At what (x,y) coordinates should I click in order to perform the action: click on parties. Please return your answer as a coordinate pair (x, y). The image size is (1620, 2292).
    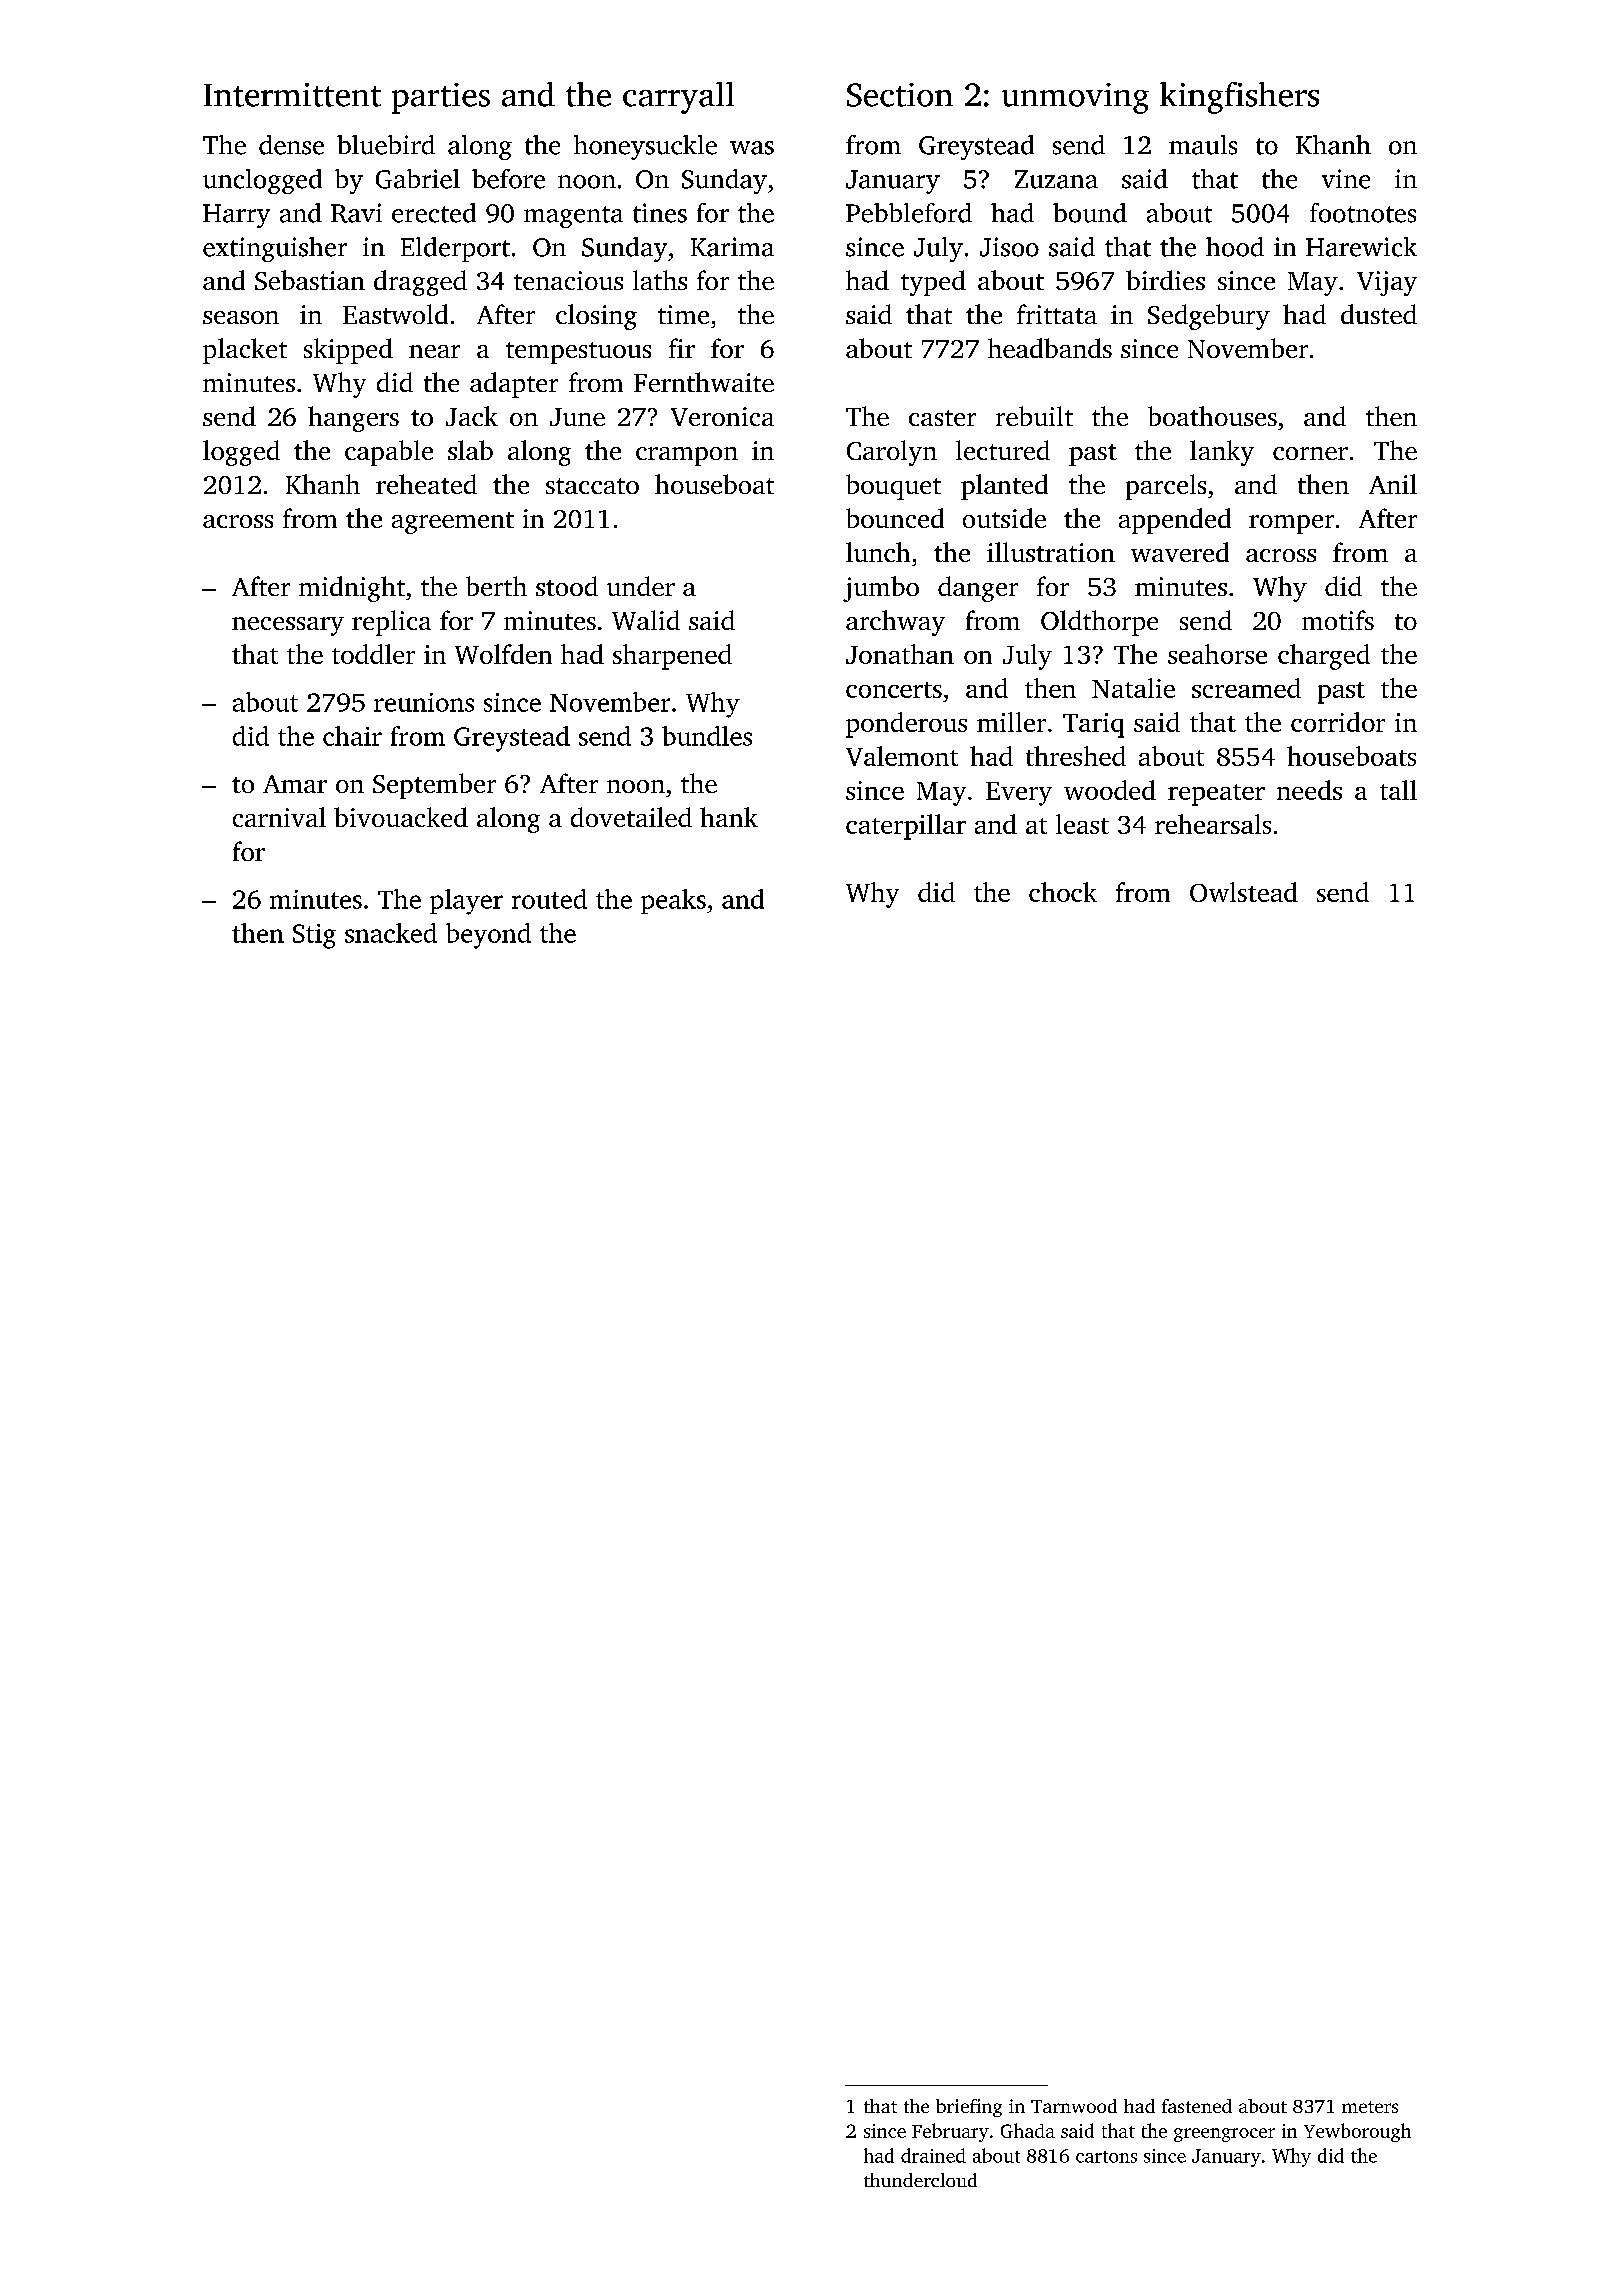
    Looking at the image, I should click on (441, 98).
